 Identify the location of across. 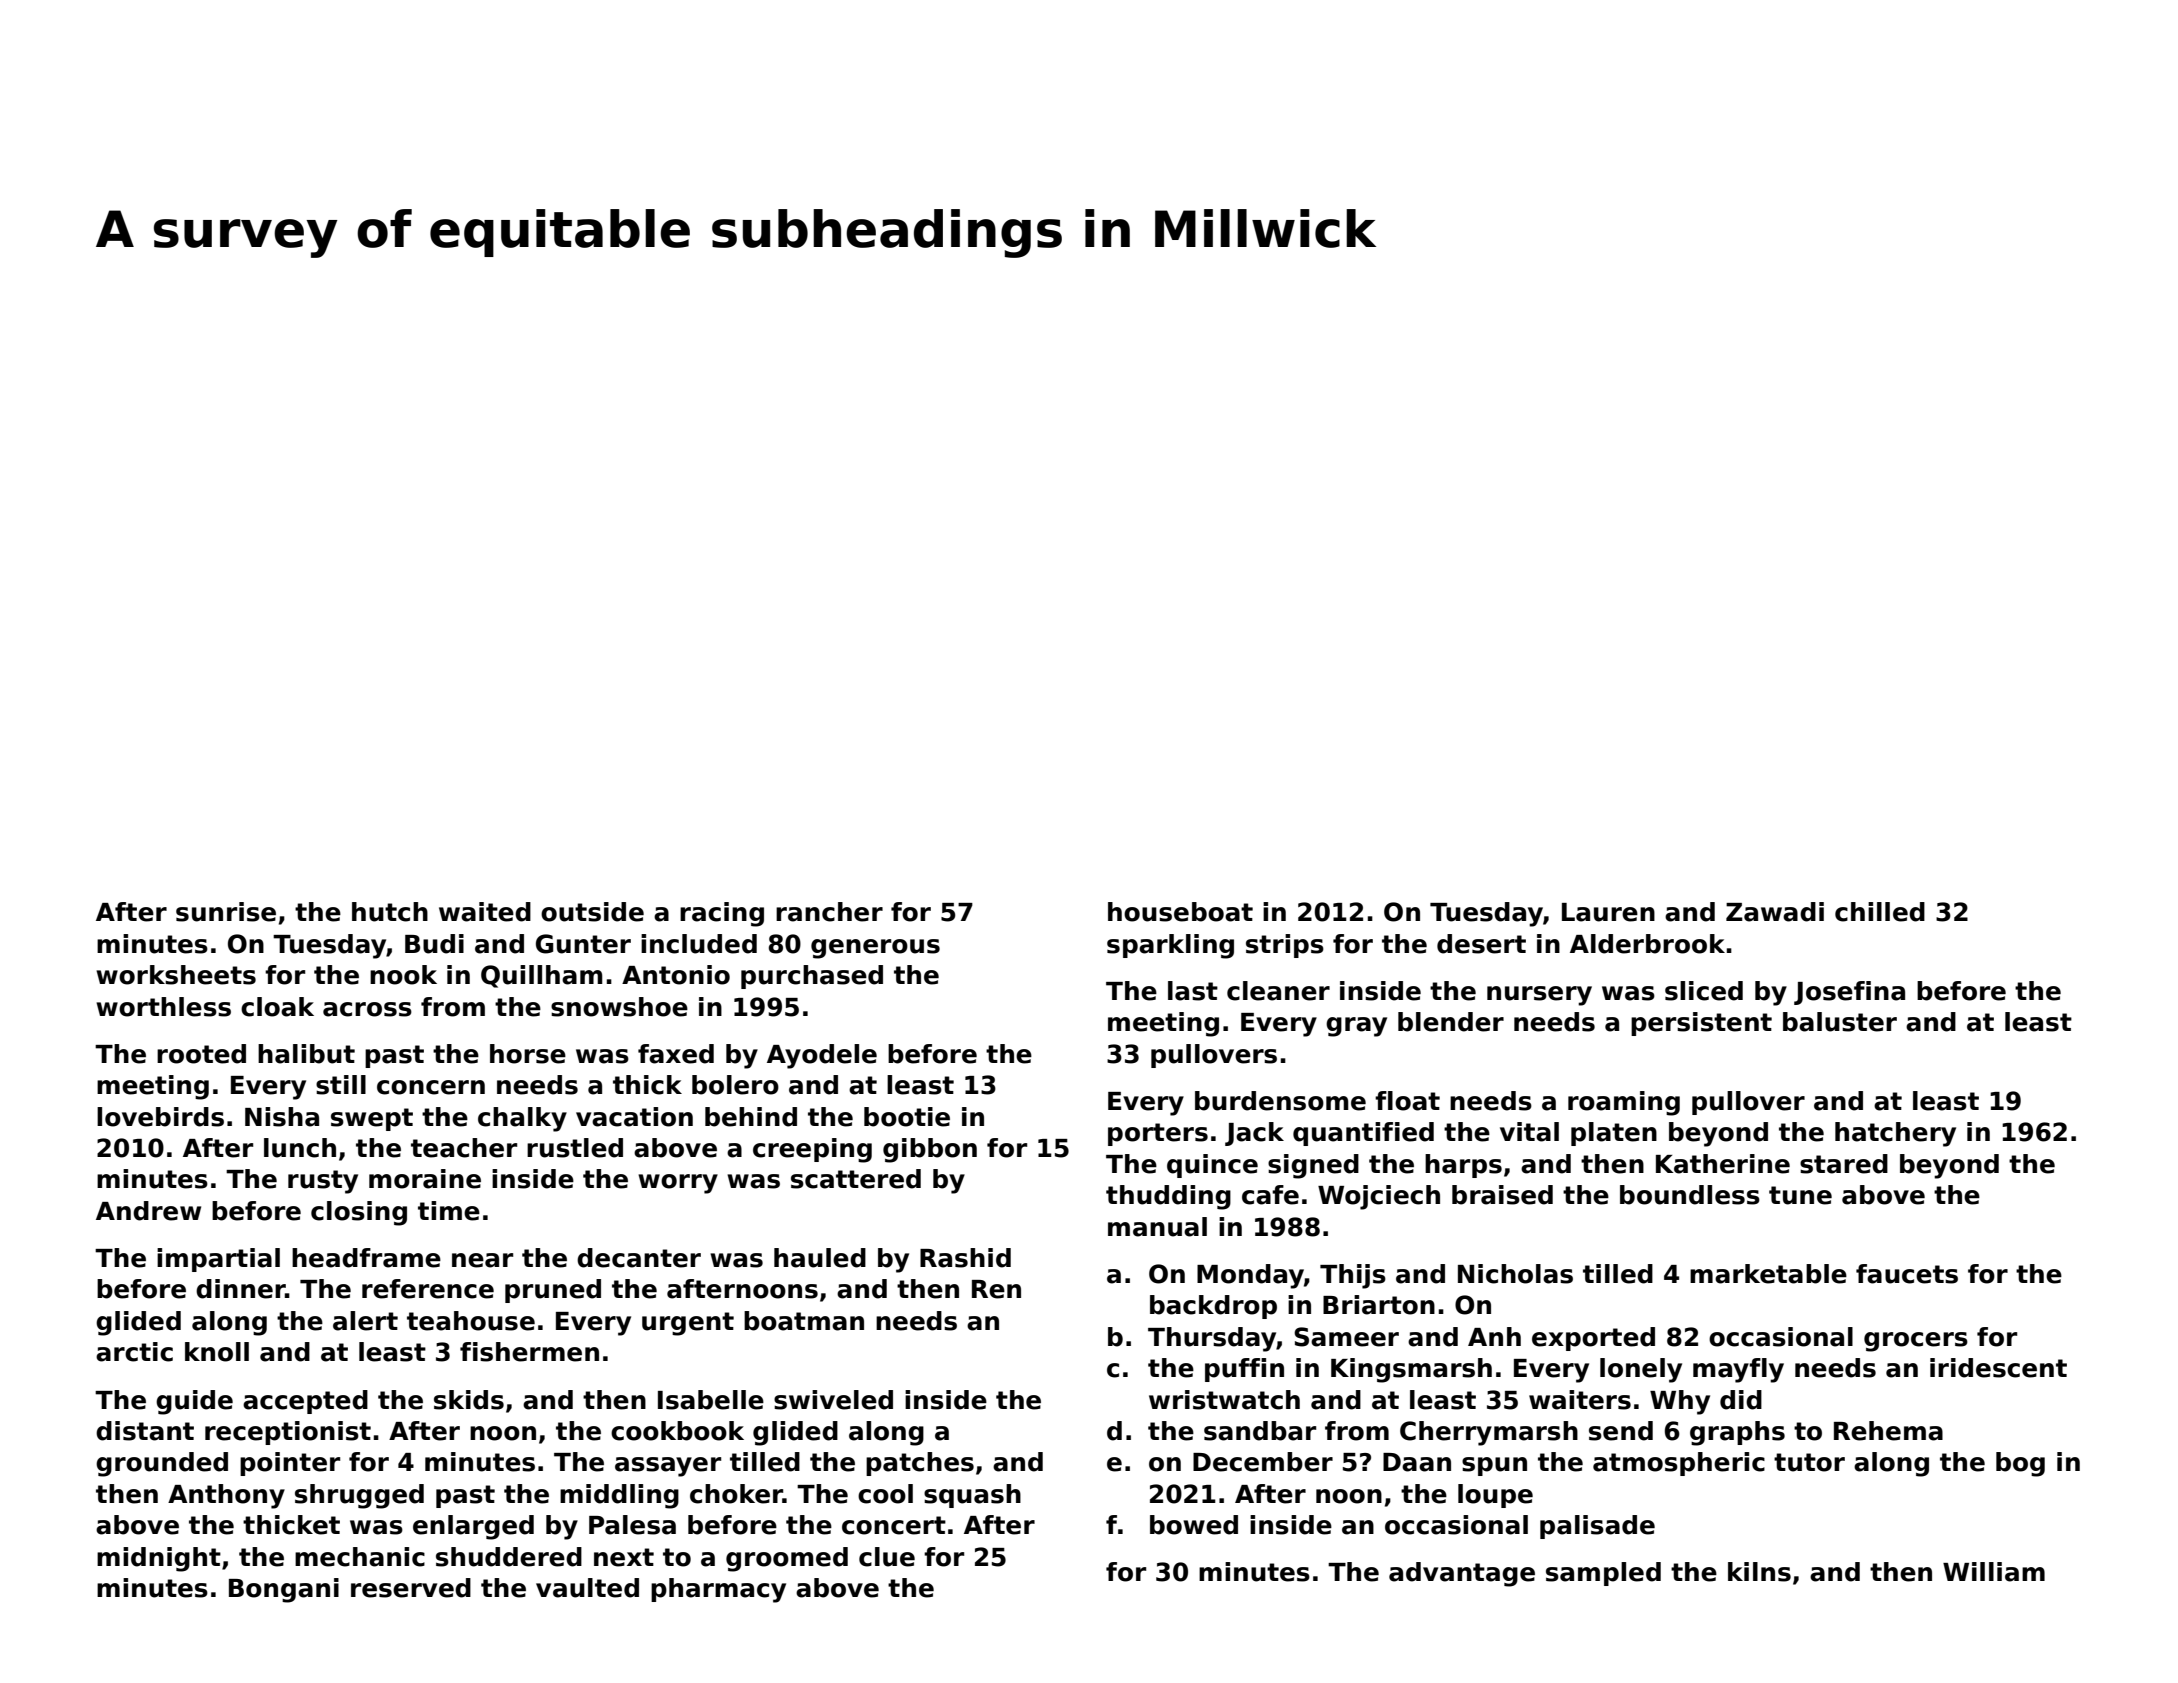
(367, 1009).
